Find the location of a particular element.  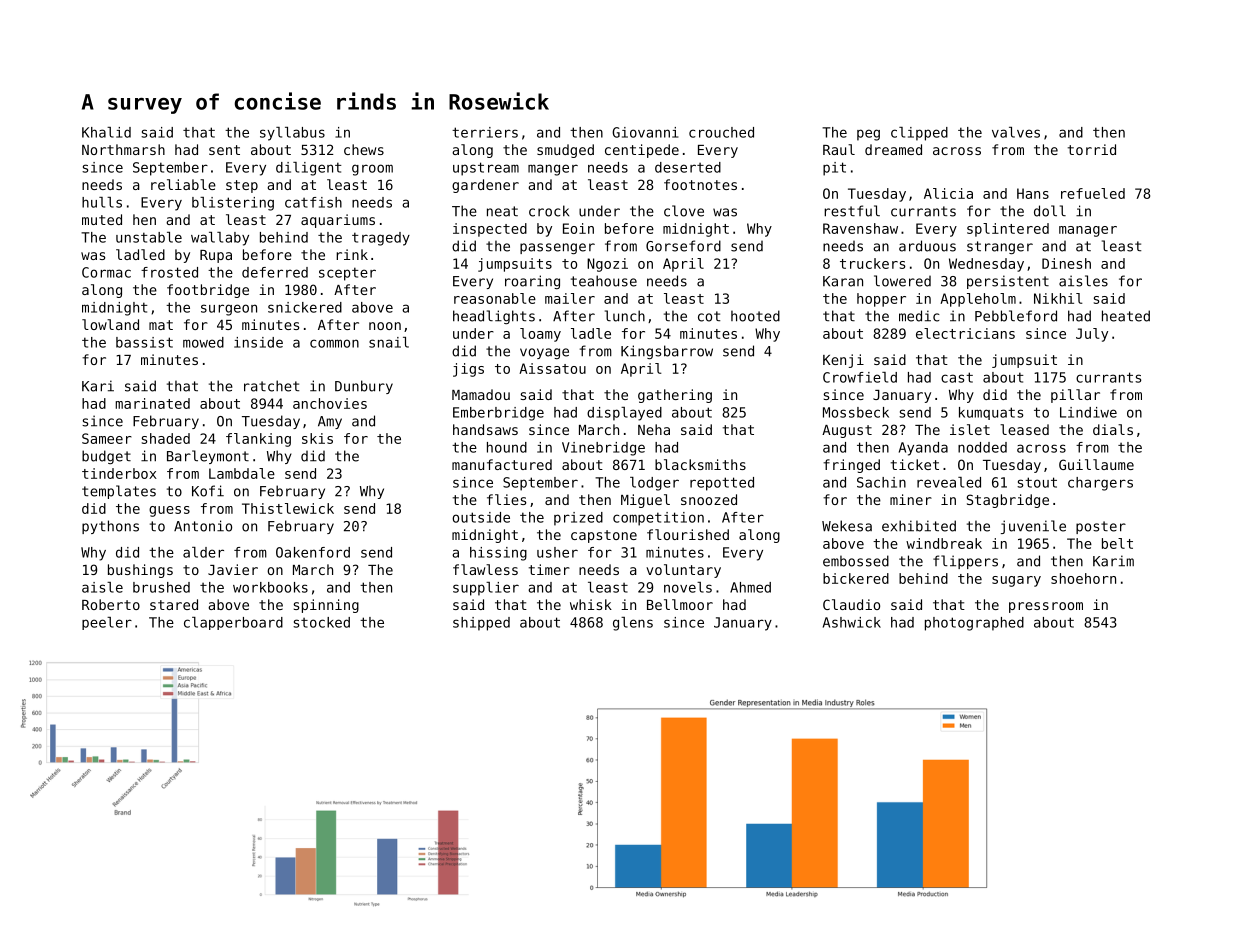

syllabus is located at coordinates (292, 134).
